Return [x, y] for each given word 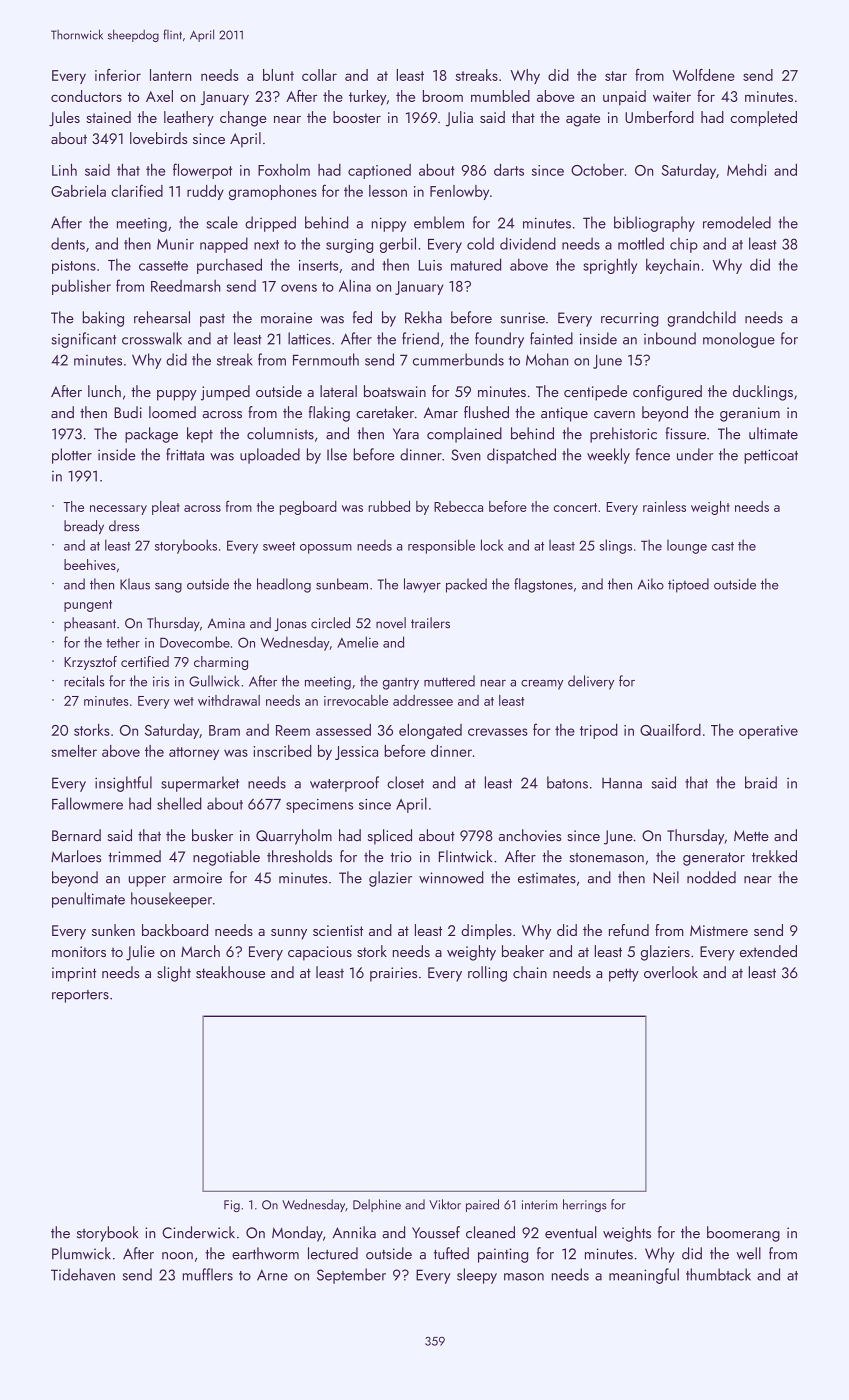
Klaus [135, 584]
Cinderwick [198, 1232]
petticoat [771, 456]
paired [482, 1205]
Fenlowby [459, 192]
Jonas [290, 624]
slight [174, 974]
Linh [64, 170]
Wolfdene [704, 75]
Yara [406, 434]
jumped [225, 393]
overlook [671, 972]
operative [768, 732]
